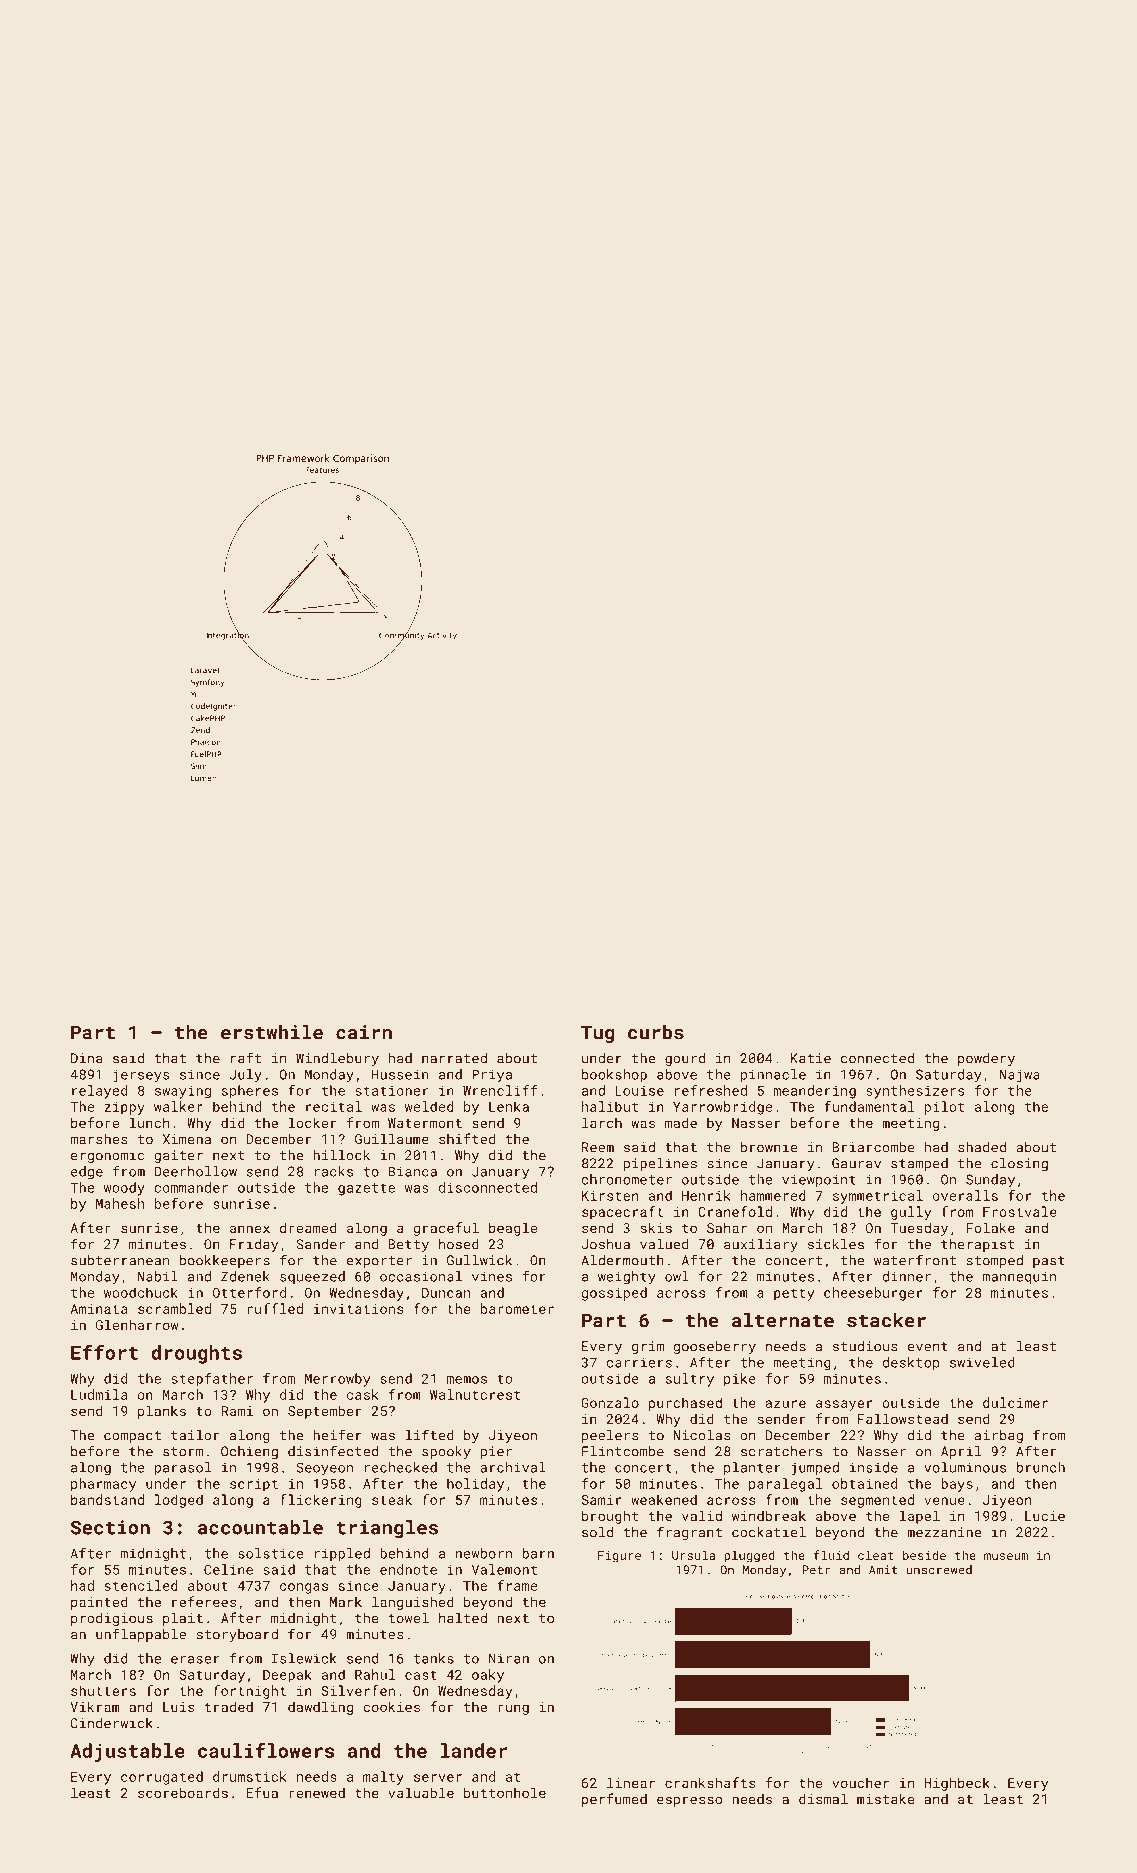 The height and width of the screenshot is (1873, 1137). I want to click on spheres, so click(250, 1092).
